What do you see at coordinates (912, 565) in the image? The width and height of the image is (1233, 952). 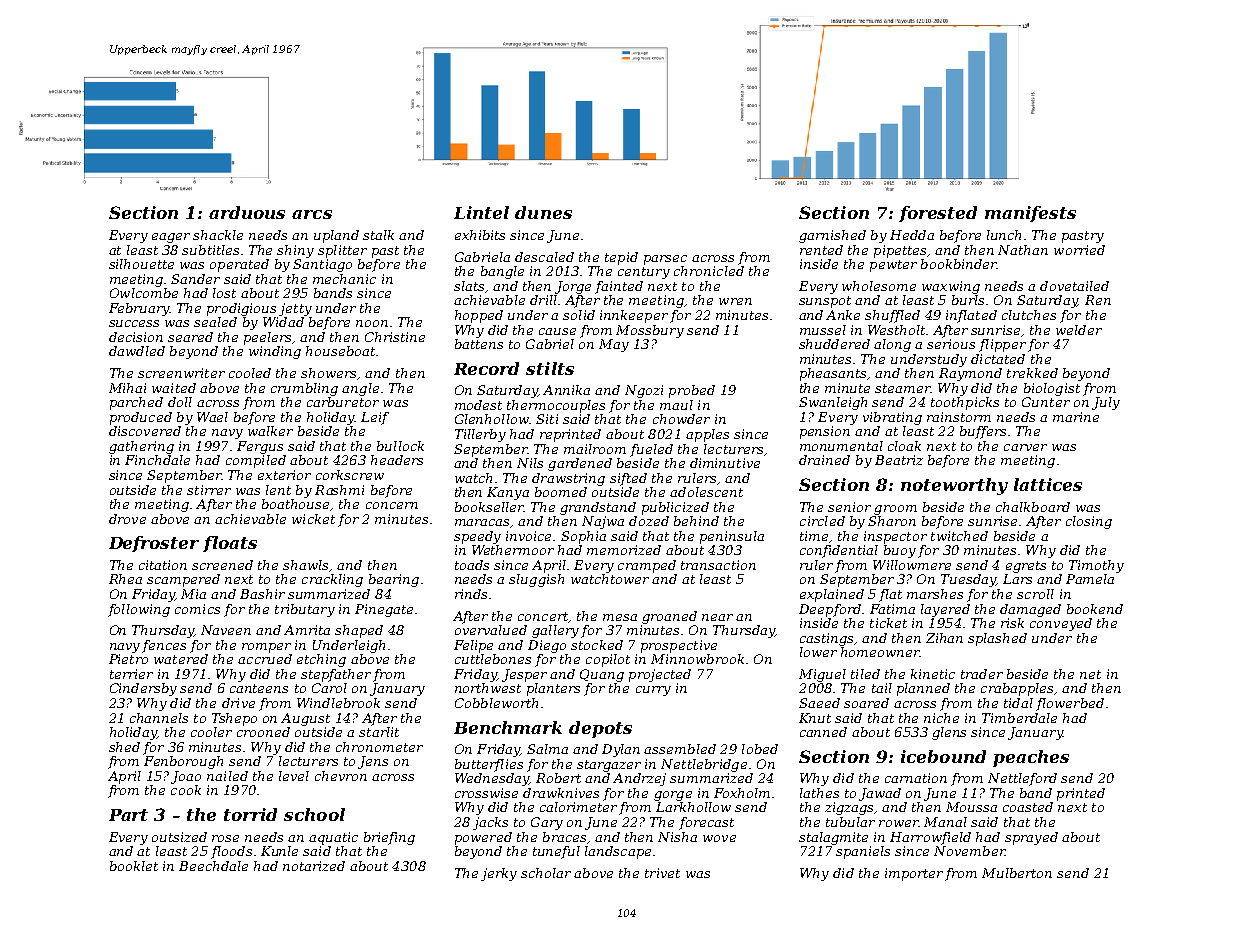 I see `Willowmere` at bounding box center [912, 565].
